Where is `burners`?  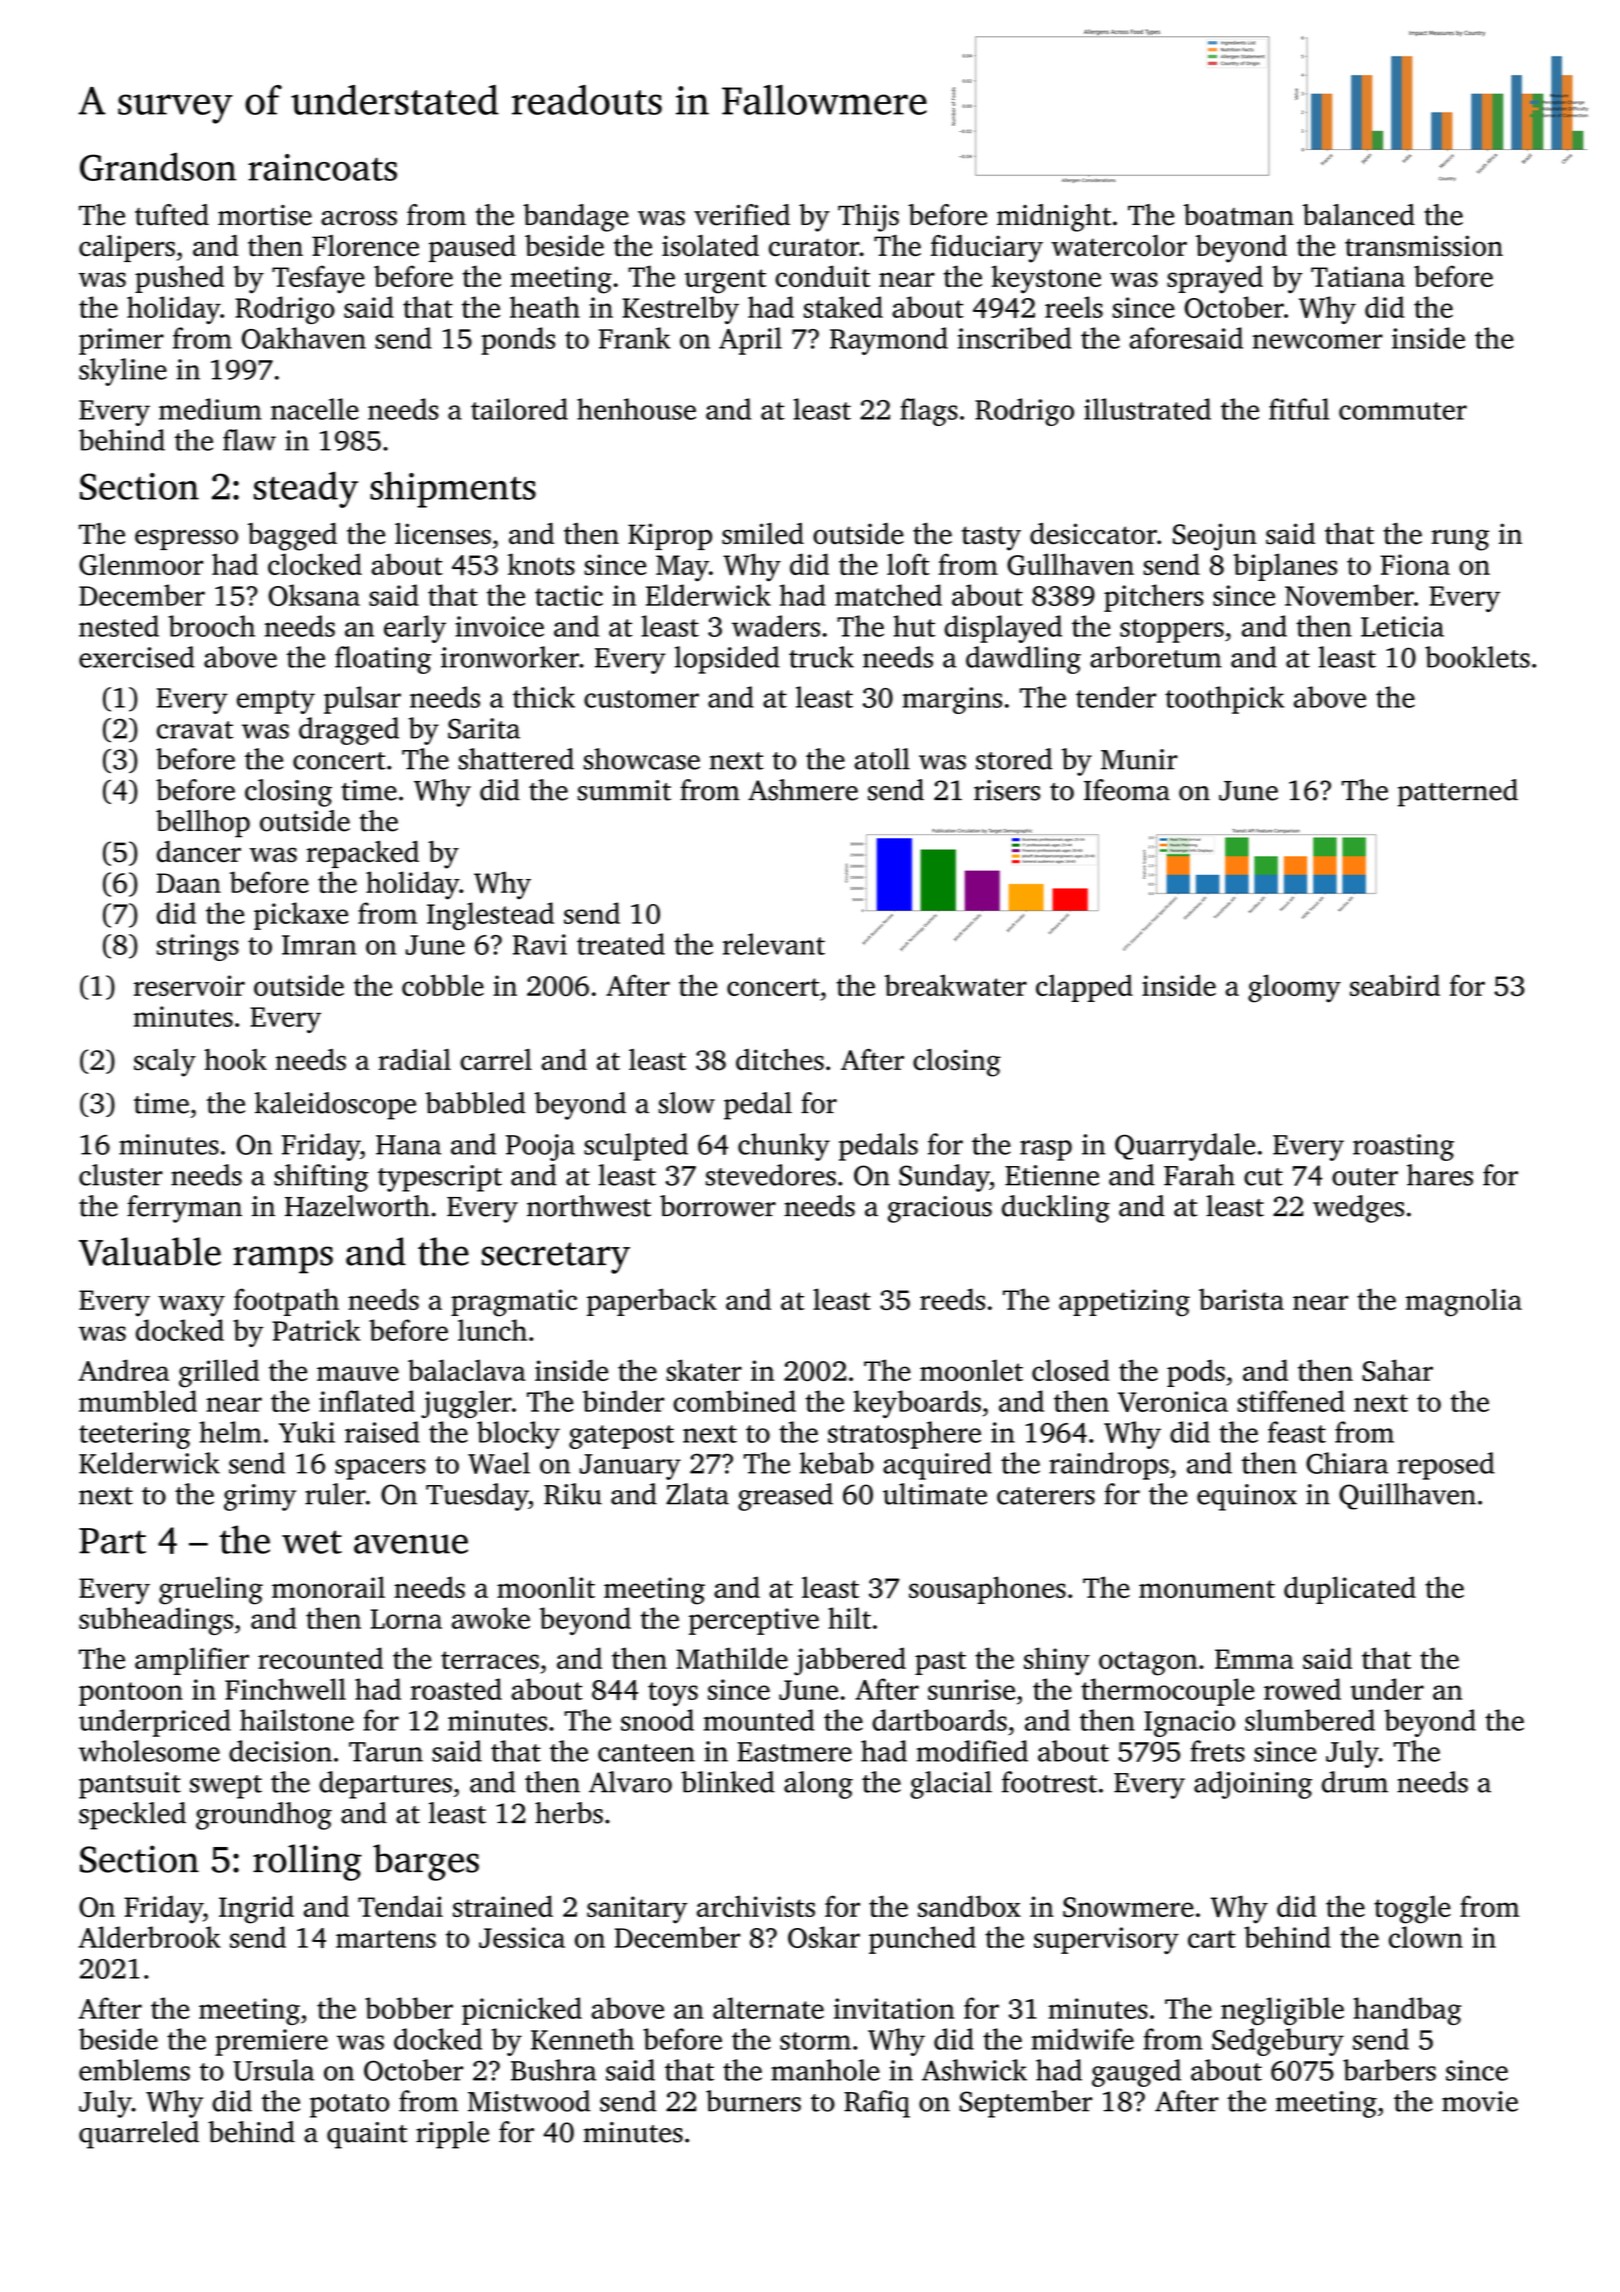 burners is located at coordinates (753, 2101).
